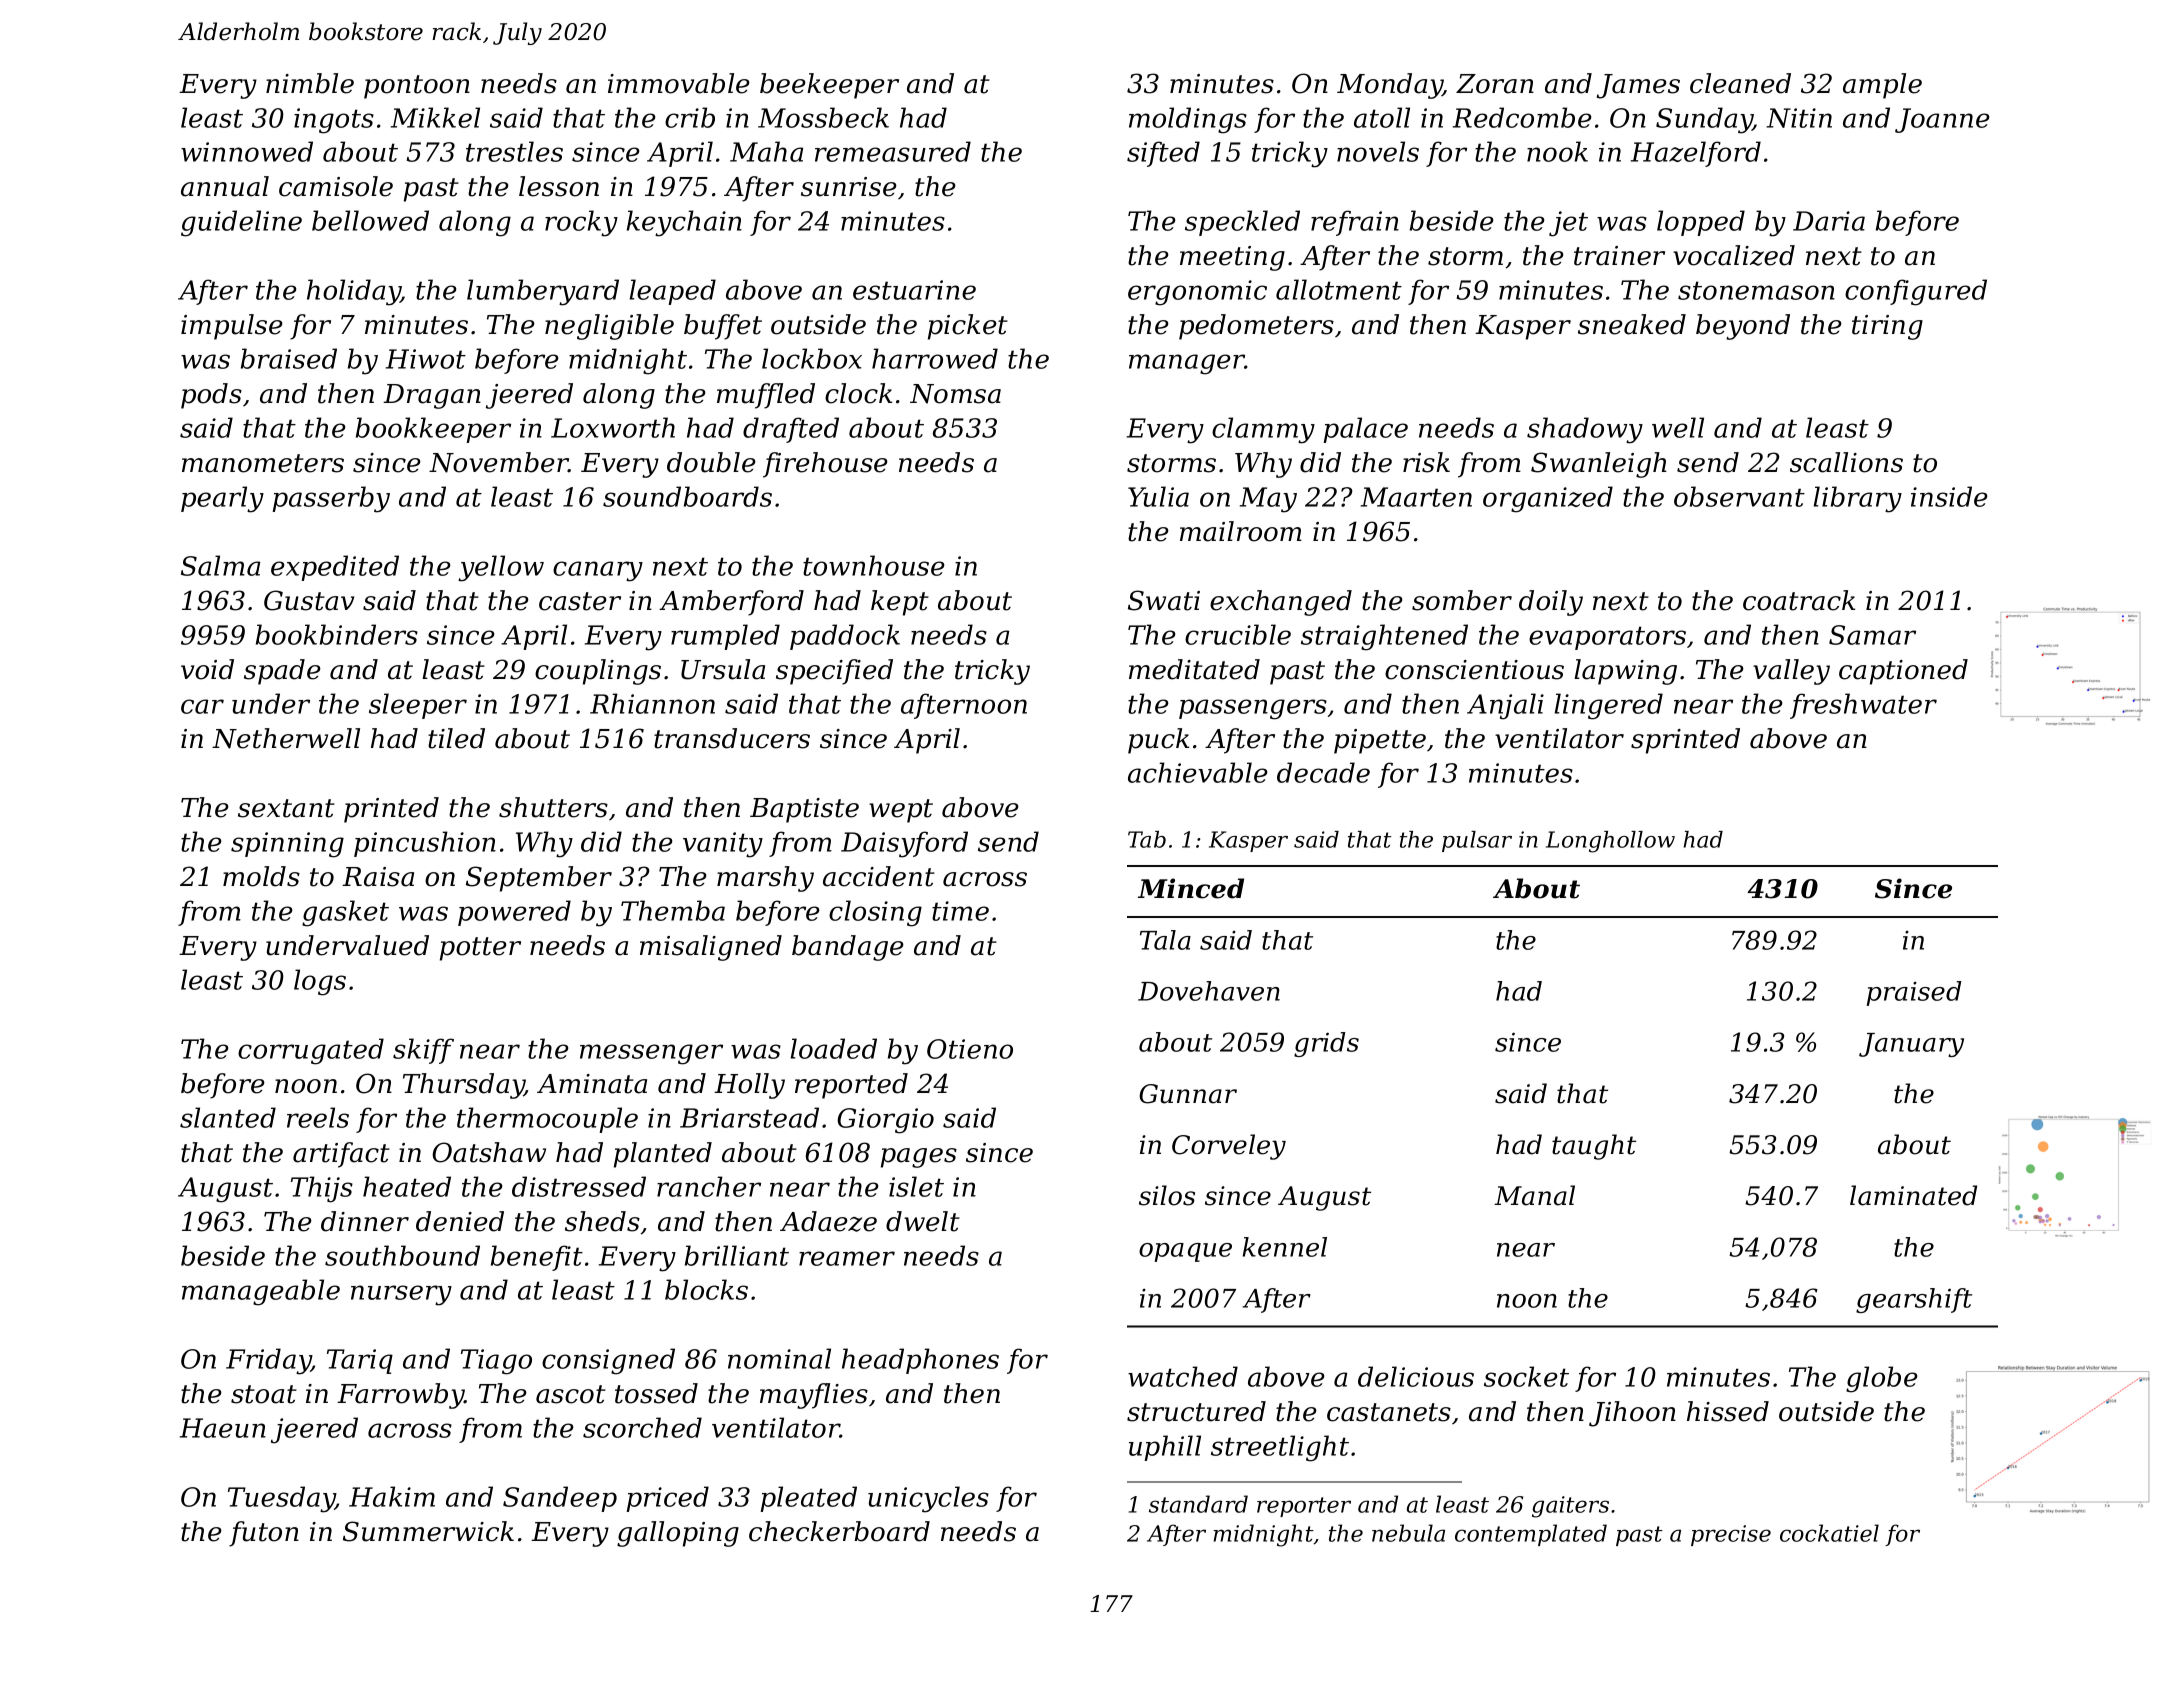  I want to click on checkerboard, so click(839, 1531).
